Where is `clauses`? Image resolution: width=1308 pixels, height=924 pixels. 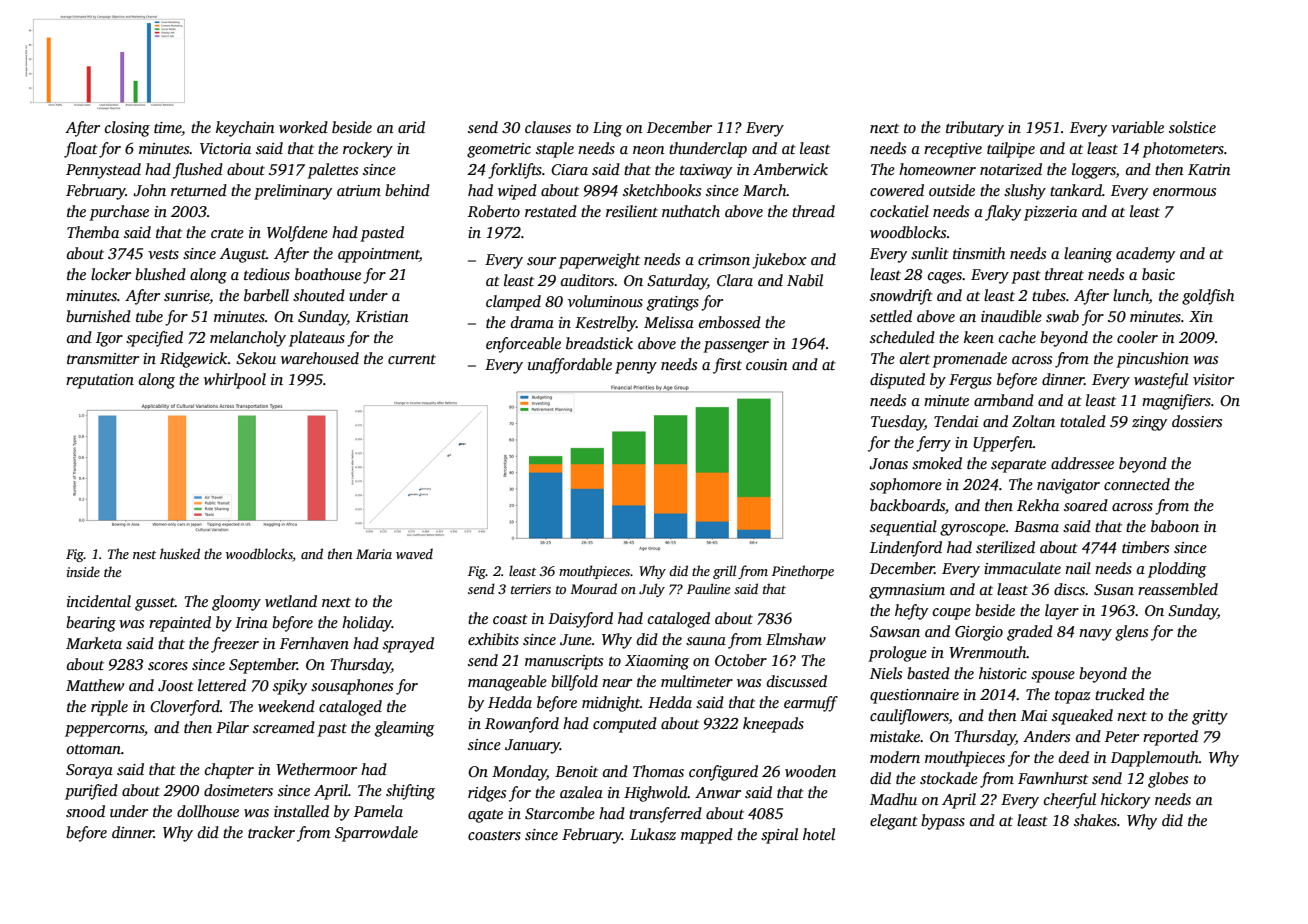 clauses is located at coordinates (548, 127).
